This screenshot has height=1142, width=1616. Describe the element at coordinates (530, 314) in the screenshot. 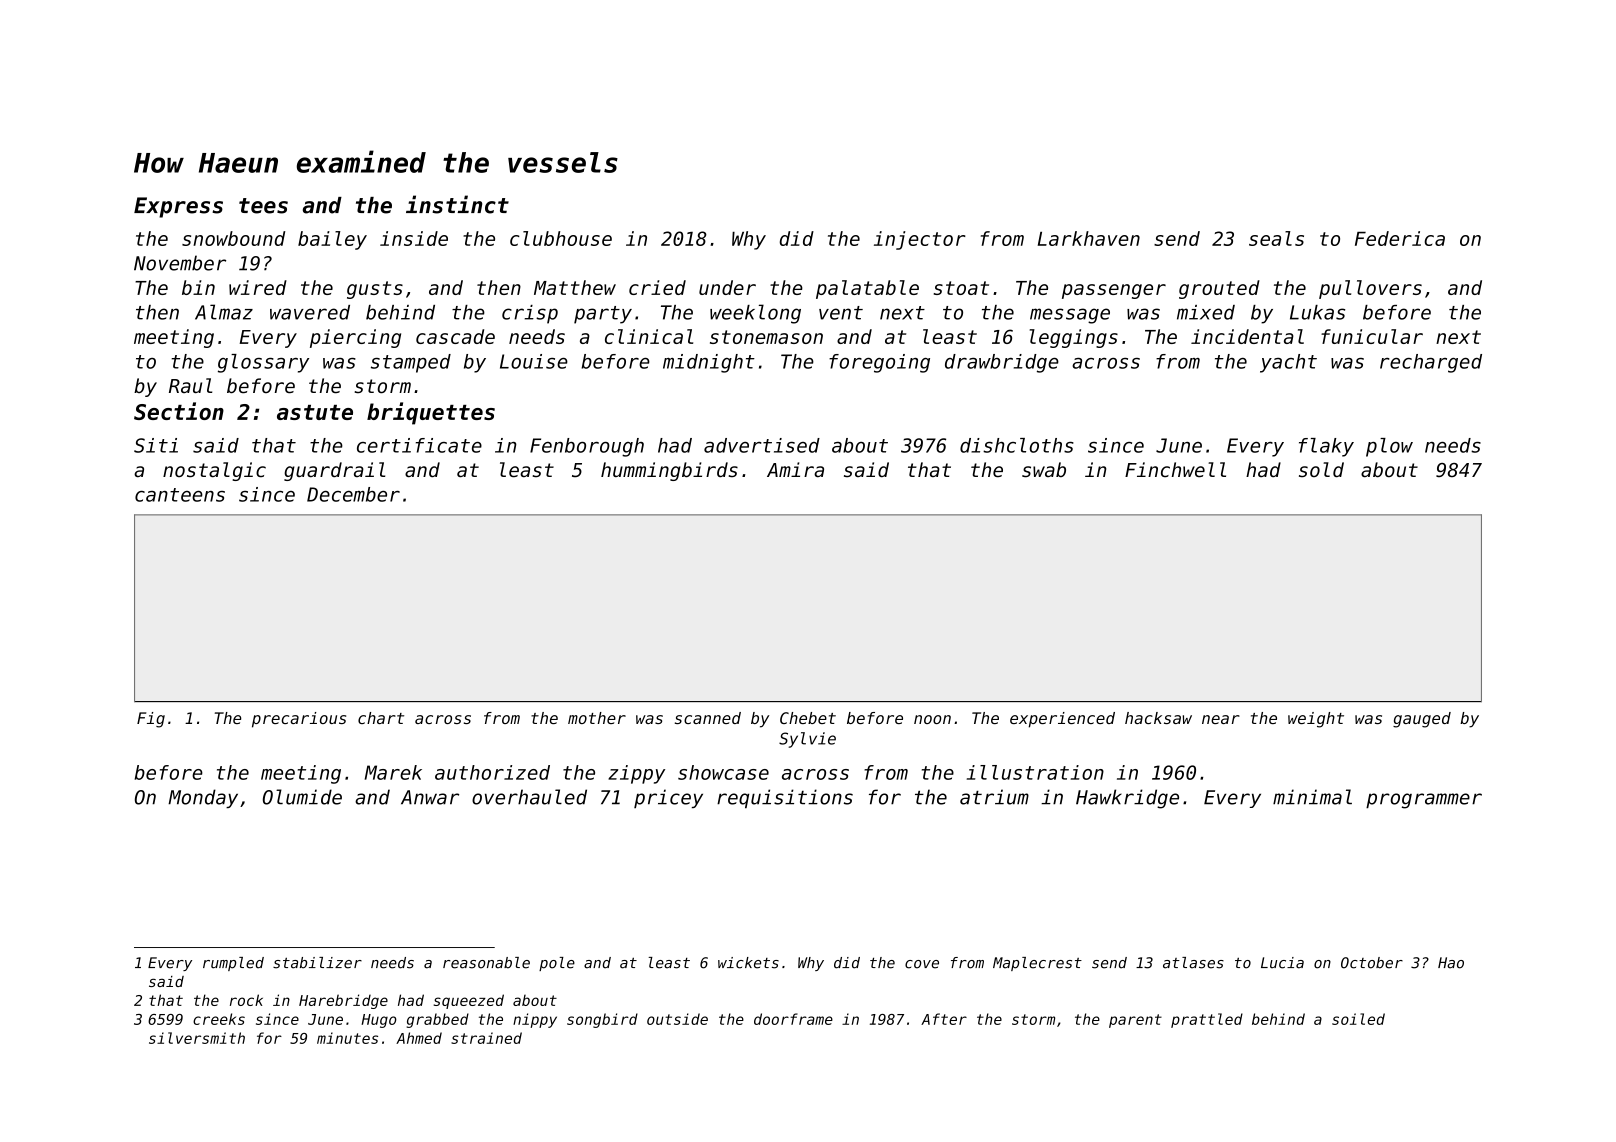

I see `crisp` at that location.
